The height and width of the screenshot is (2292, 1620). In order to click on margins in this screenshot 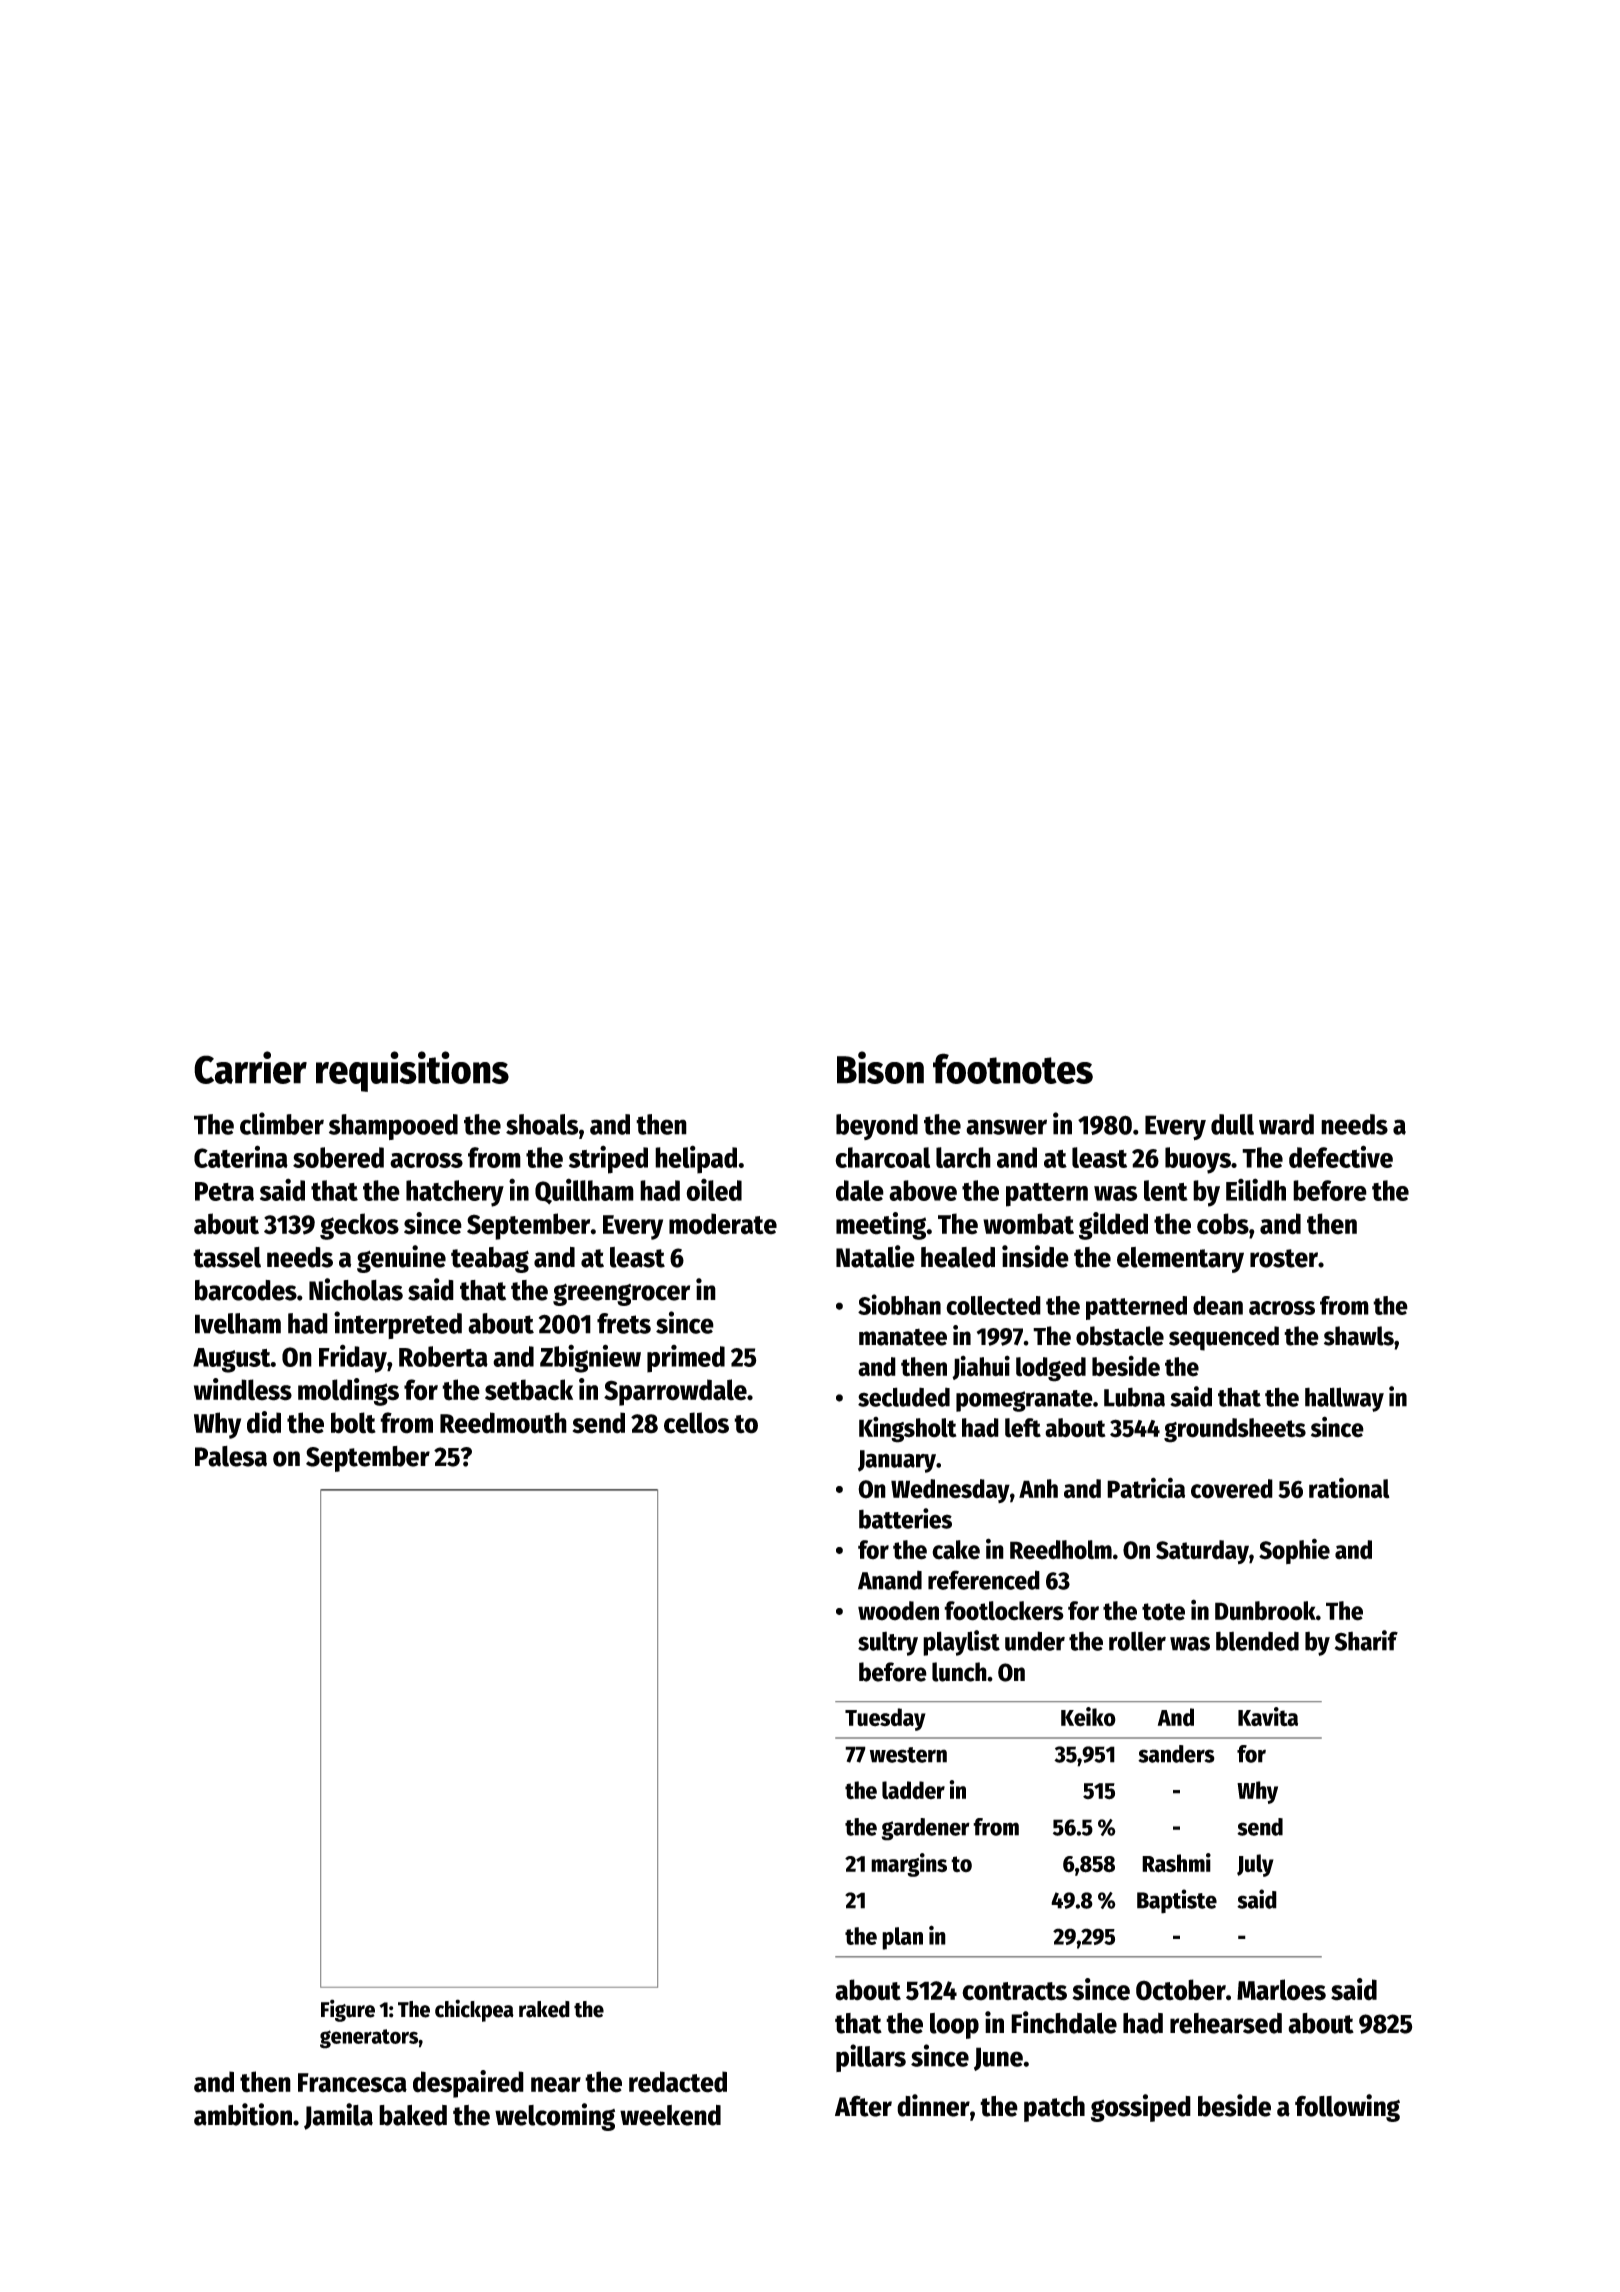, I will do `click(909, 1865)`.
